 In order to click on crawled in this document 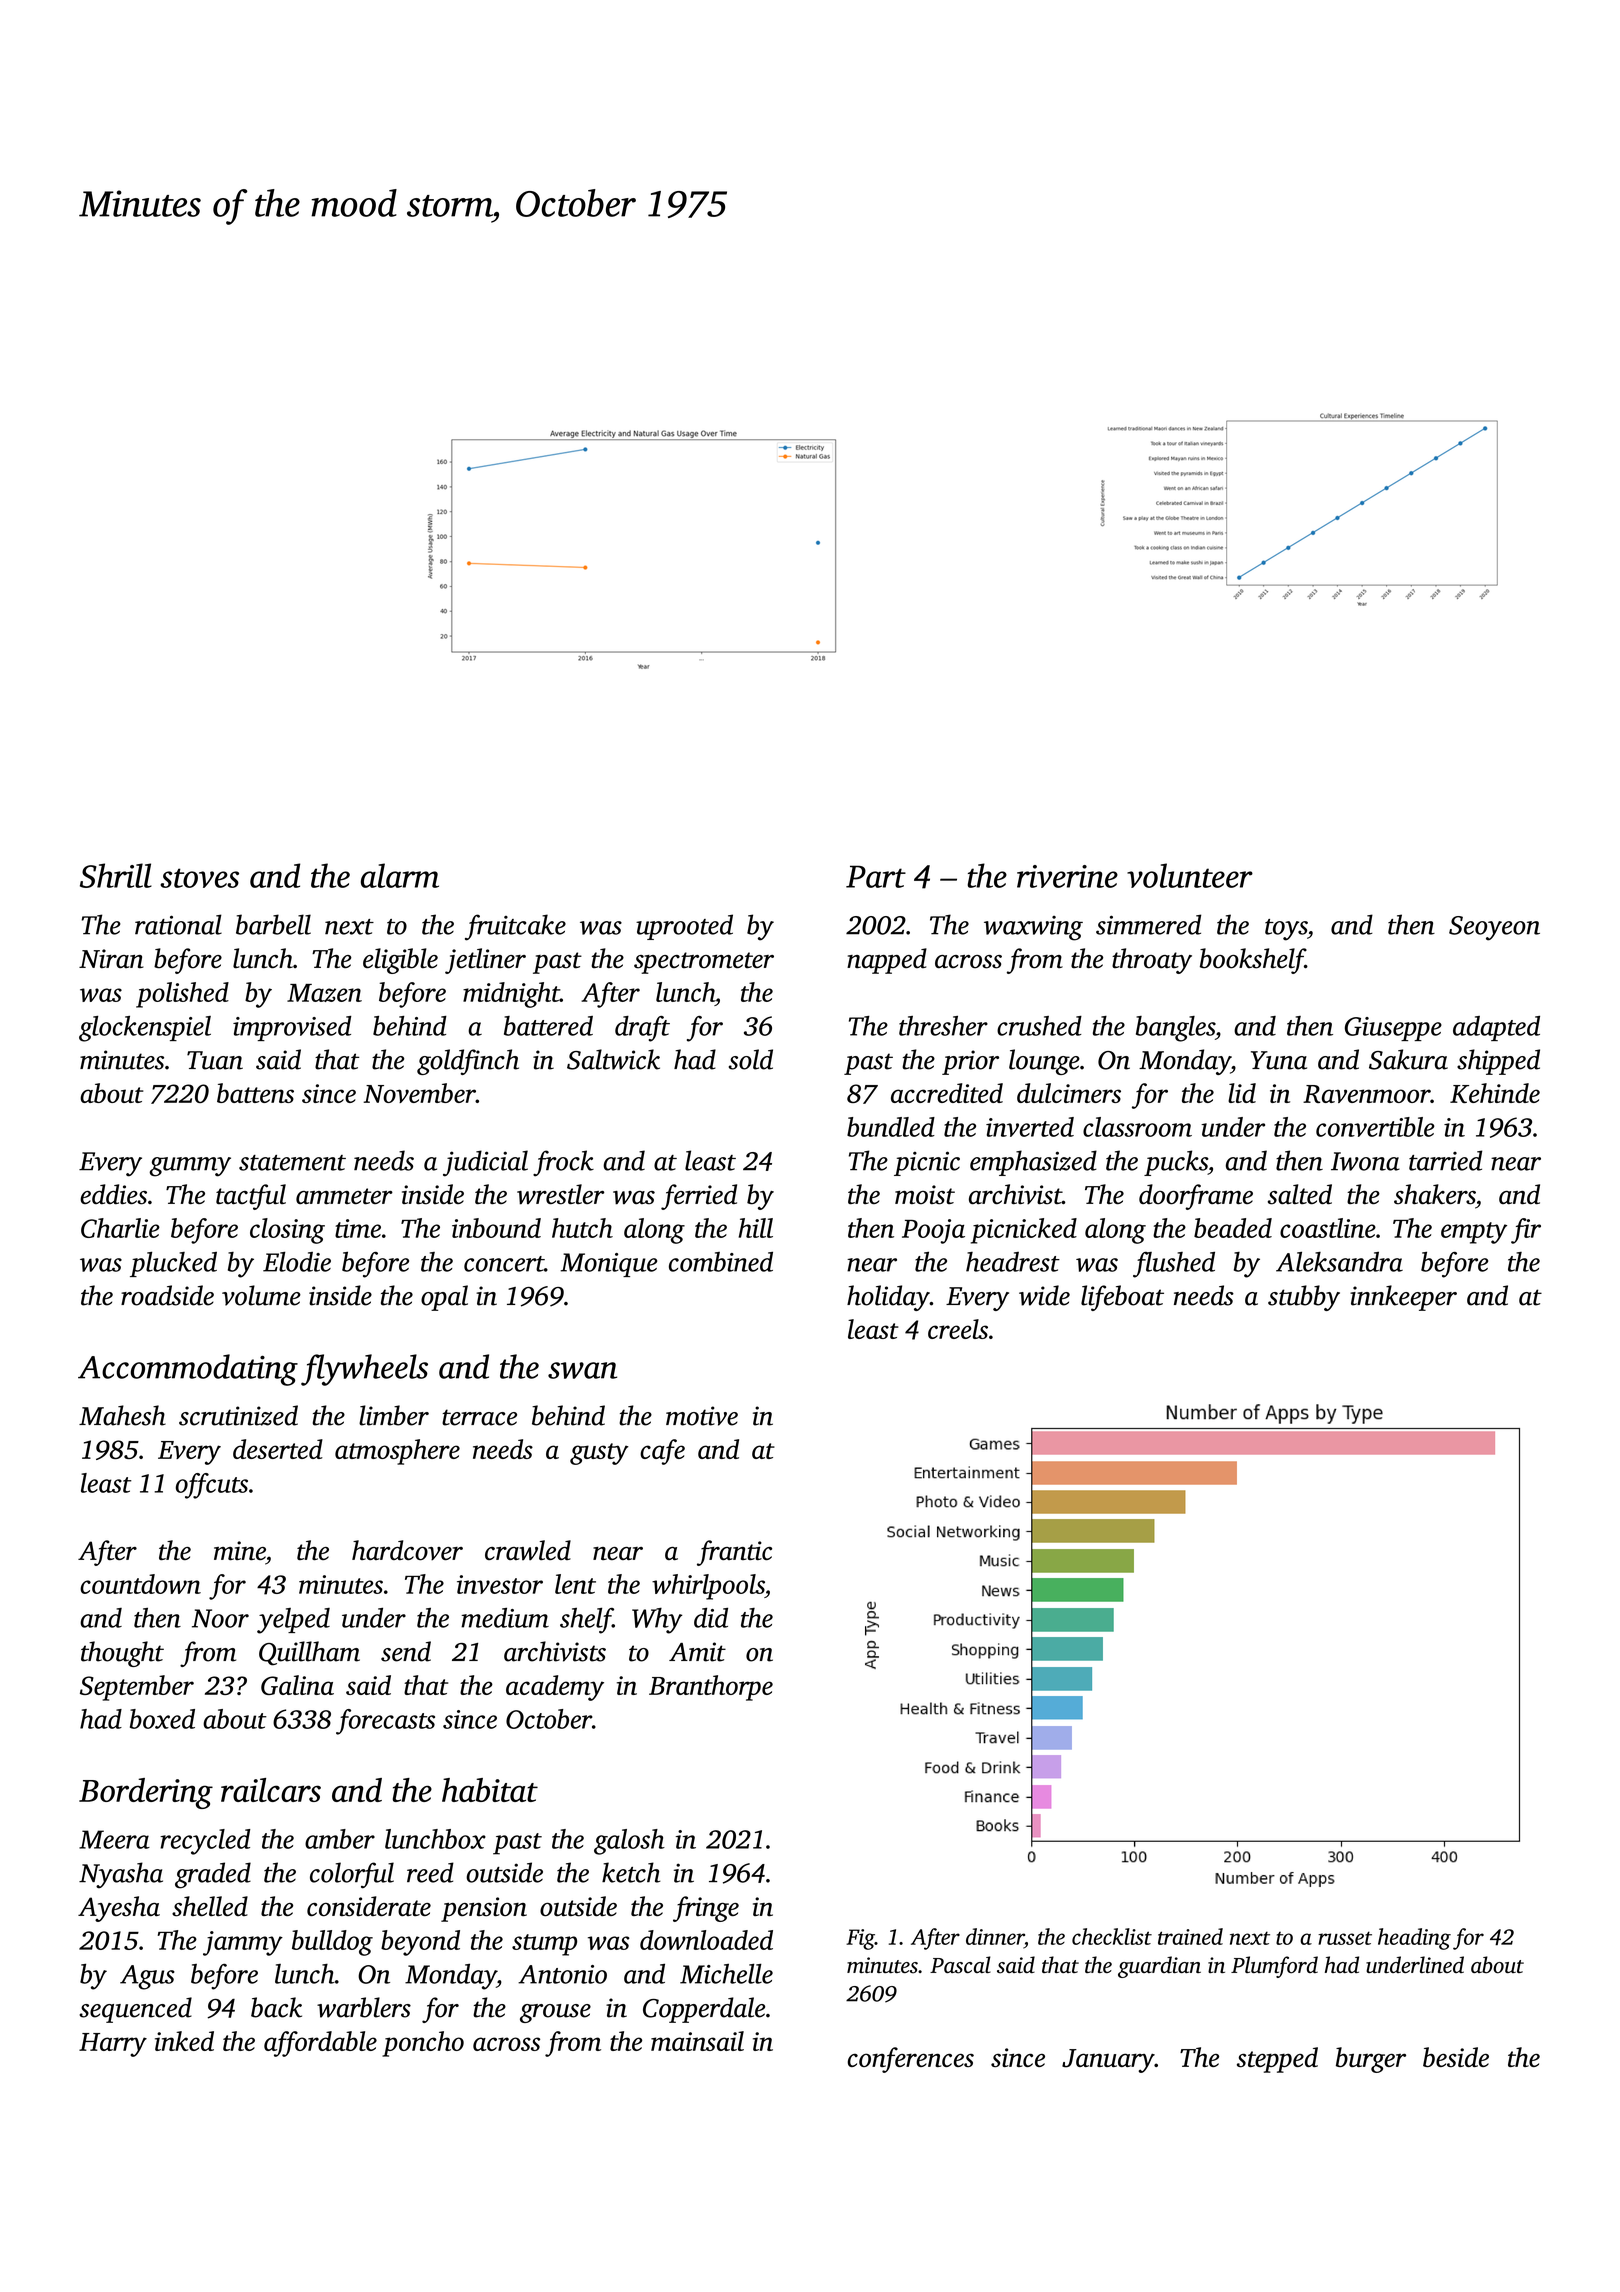, I will do `click(528, 1550)`.
